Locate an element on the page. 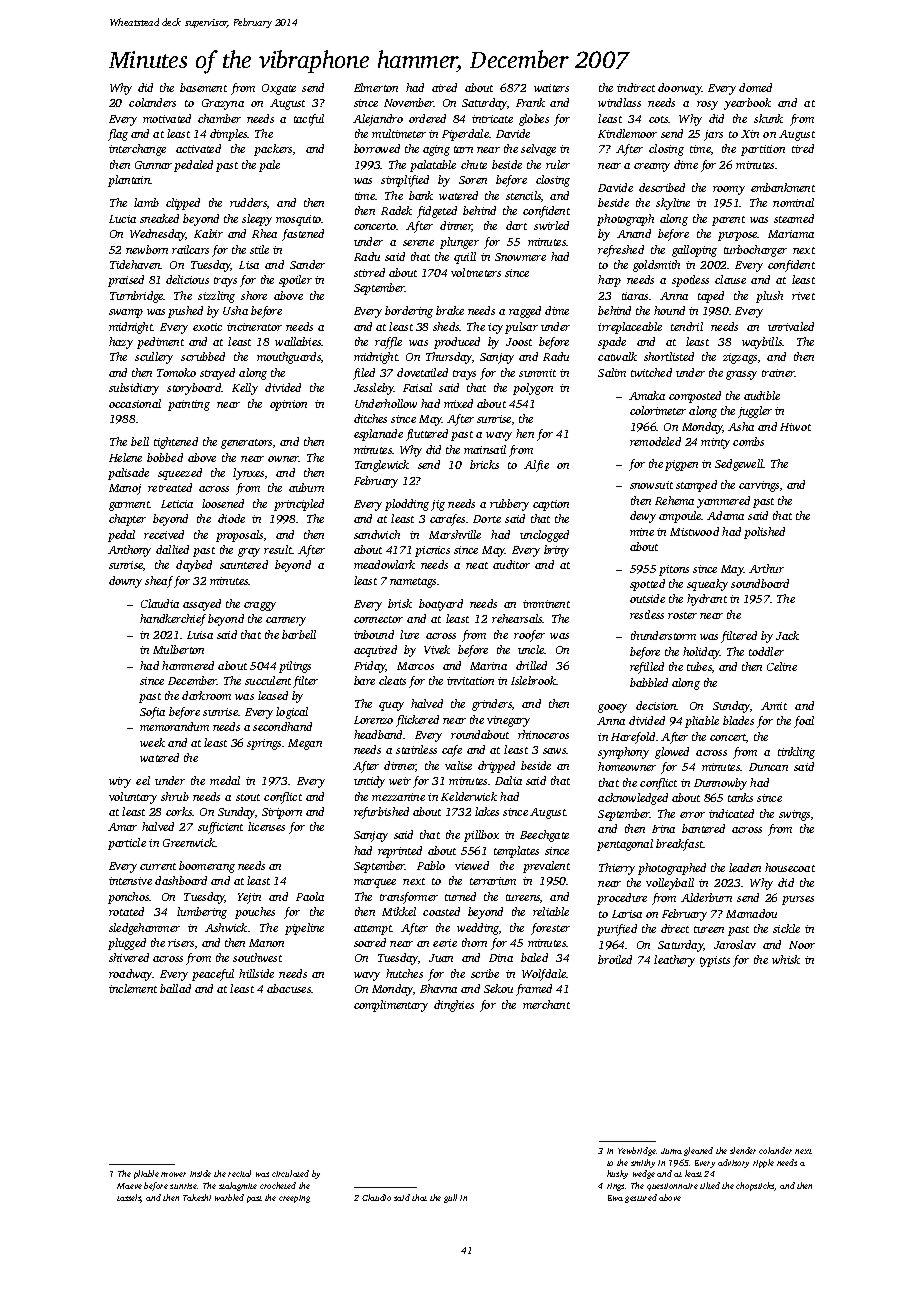  plunger is located at coordinates (459, 243).
